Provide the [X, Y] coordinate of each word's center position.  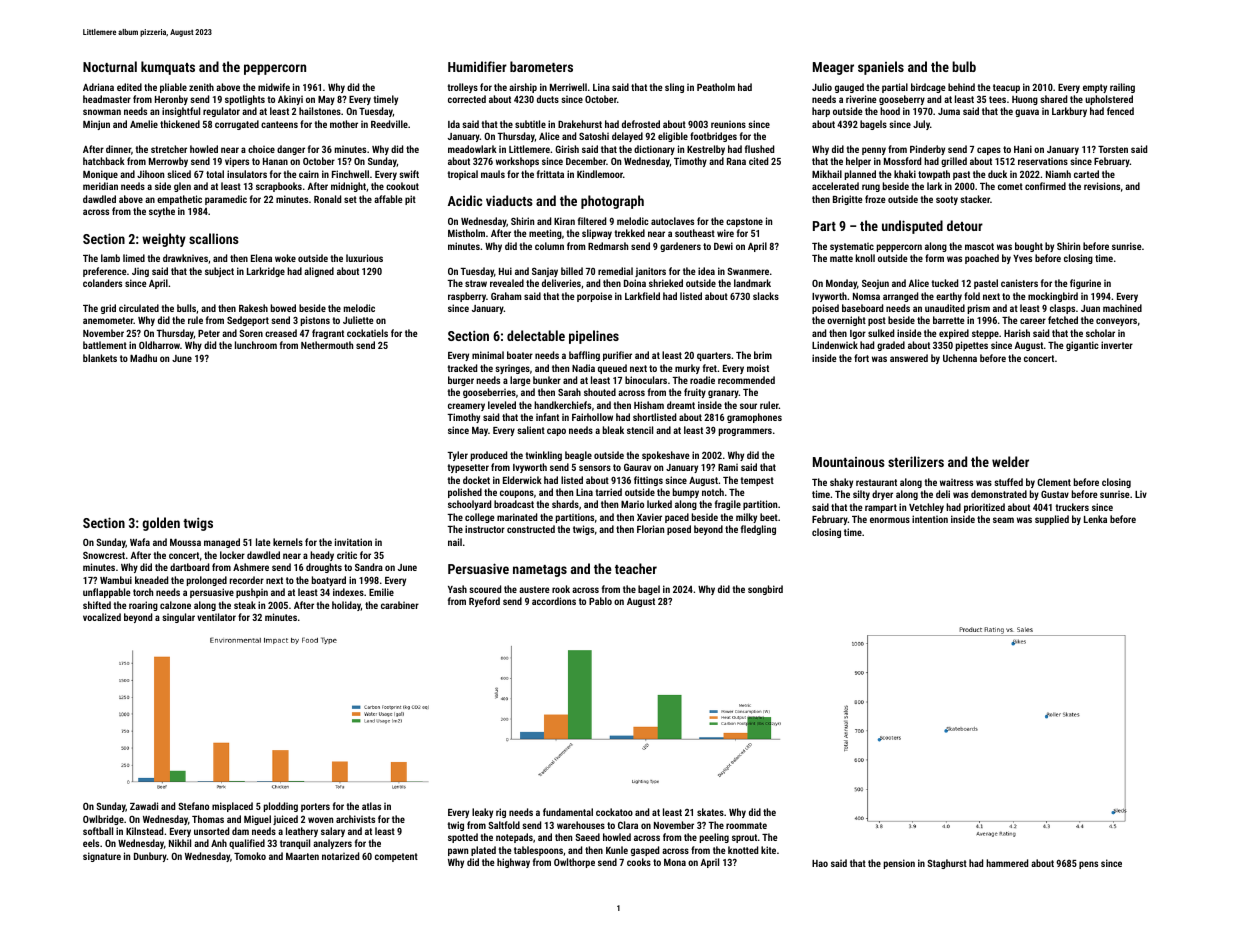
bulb [964, 66]
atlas [371, 806]
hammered [1007, 863]
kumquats [168, 68]
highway [513, 863]
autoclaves [672, 221]
